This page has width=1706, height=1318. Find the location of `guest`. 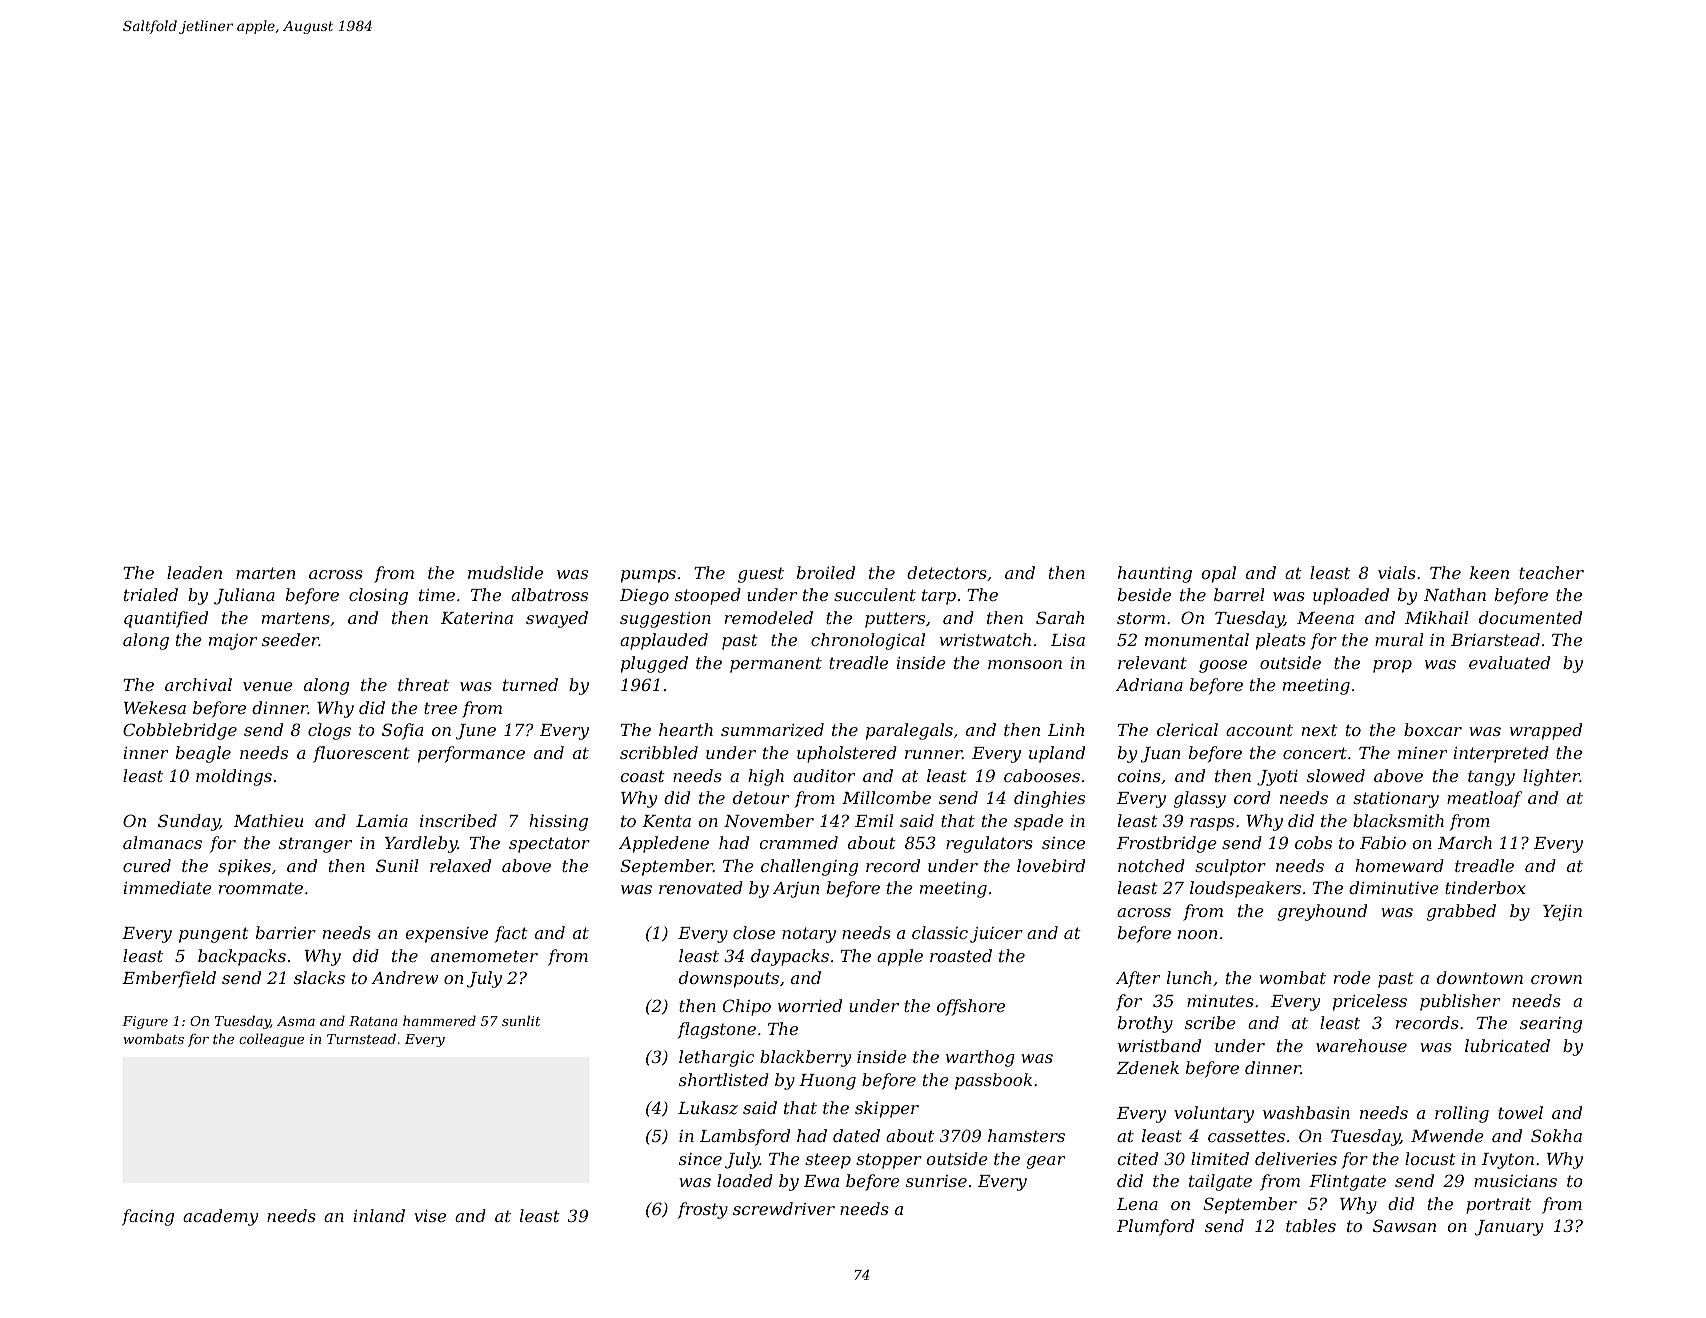

guest is located at coordinates (761, 575).
